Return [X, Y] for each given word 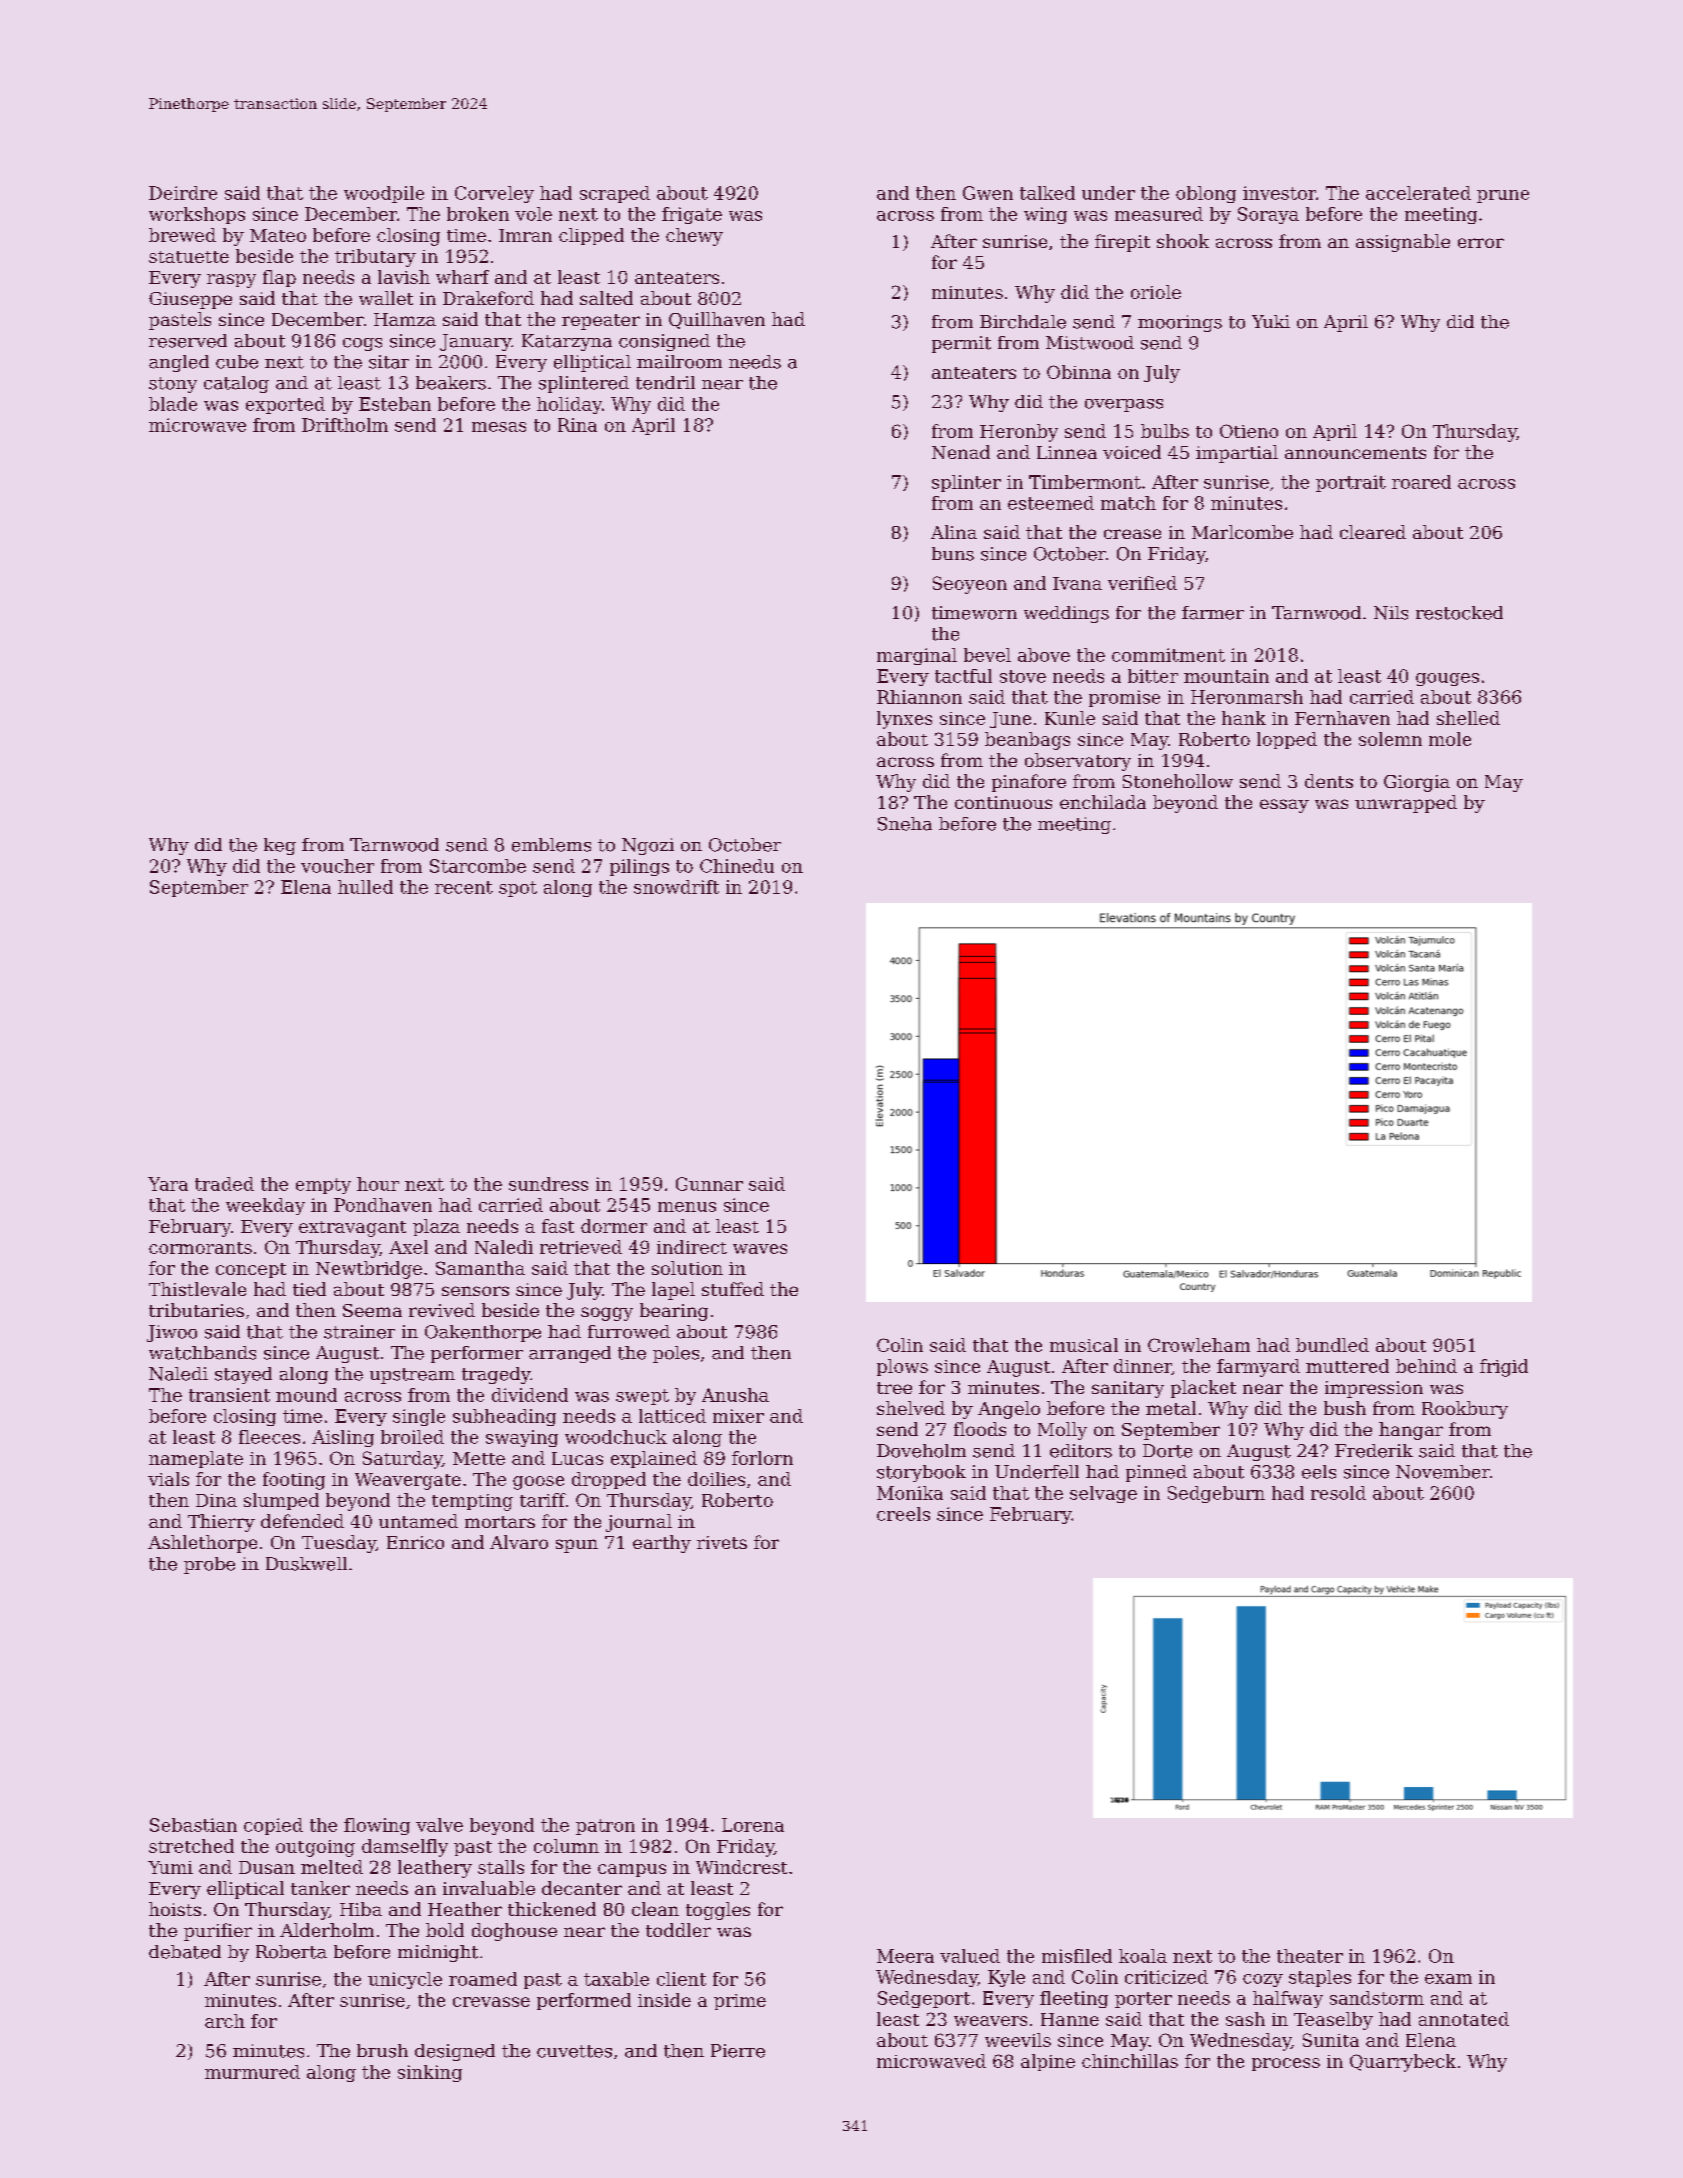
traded [224, 1184]
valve [439, 1825]
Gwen [988, 193]
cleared [1373, 532]
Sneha [905, 824]
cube [237, 362]
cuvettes [574, 2051]
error [1481, 243]
